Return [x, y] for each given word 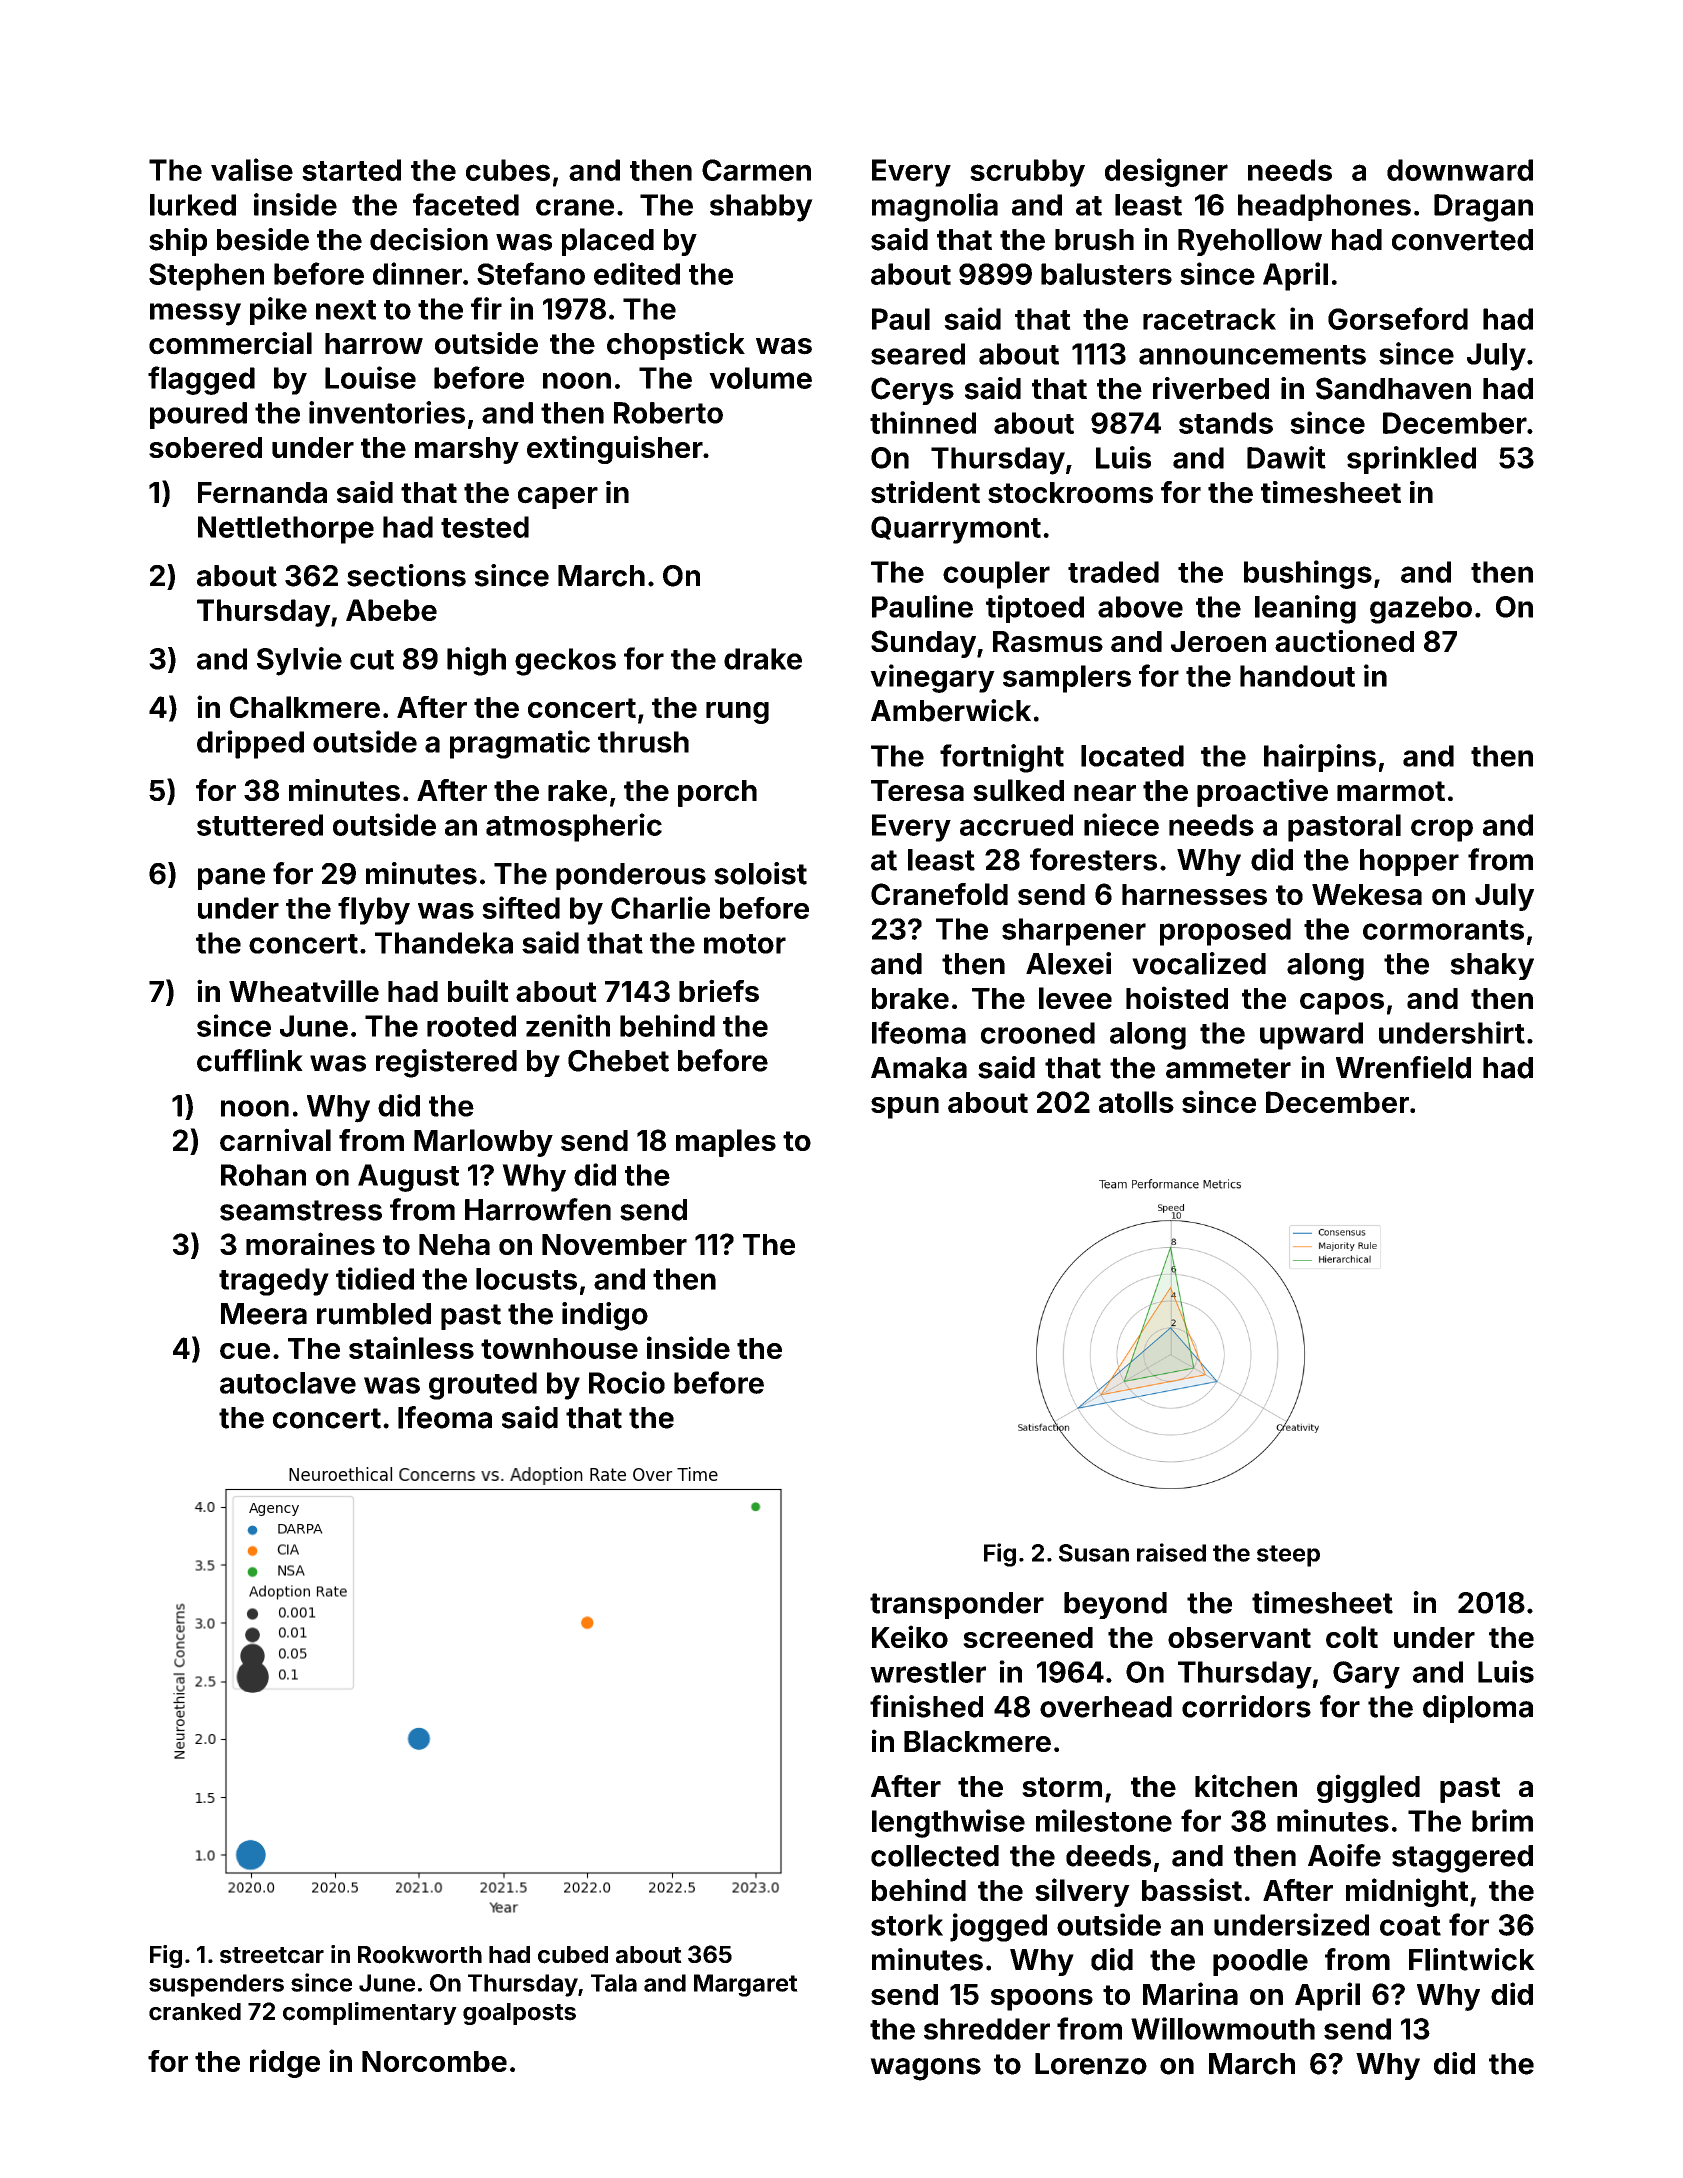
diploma [1478, 1709]
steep [1288, 1556]
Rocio [627, 1382]
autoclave [288, 1383]
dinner [417, 273]
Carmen [756, 170]
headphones [1324, 207]
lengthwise [948, 1823]
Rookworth [420, 1955]
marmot [1391, 791]
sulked [1018, 790]
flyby [374, 911]
